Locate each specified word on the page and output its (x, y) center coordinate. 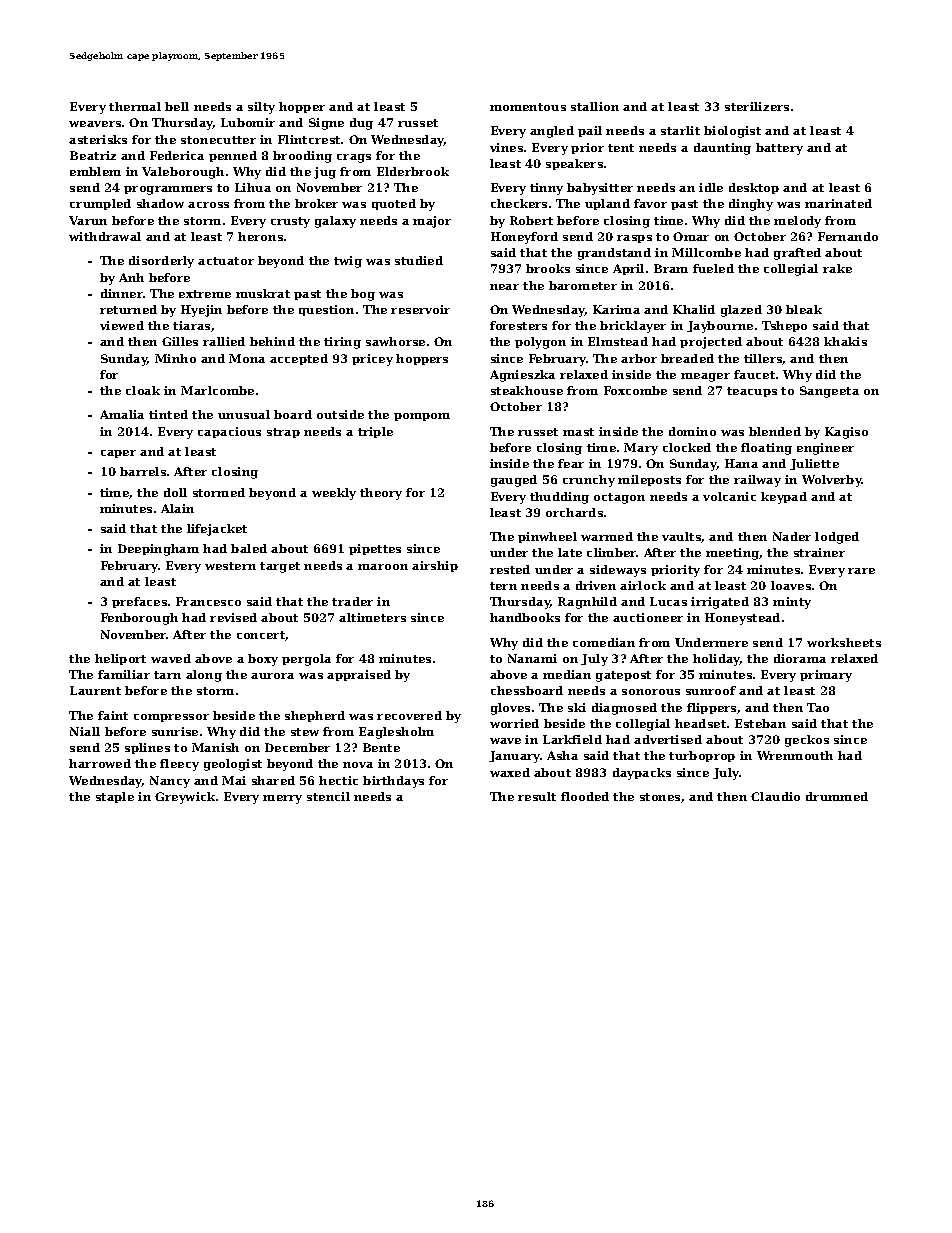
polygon (540, 343)
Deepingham (158, 550)
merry (282, 799)
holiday (716, 660)
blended (775, 431)
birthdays (393, 782)
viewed (122, 325)
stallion (595, 106)
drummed (837, 796)
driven (596, 585)
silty (261, 108)
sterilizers (757, 106)
